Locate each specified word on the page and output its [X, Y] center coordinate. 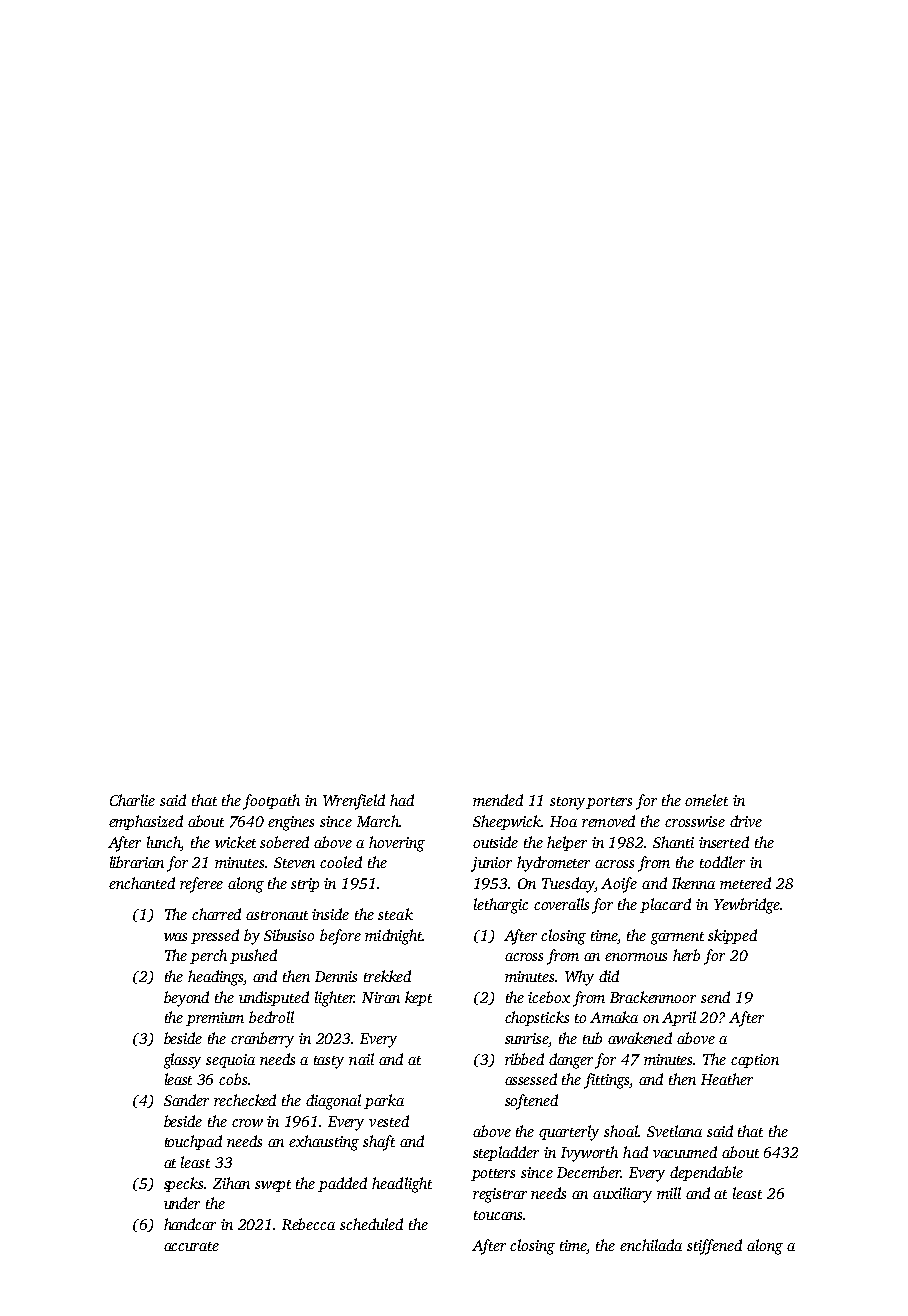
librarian [137, 862]
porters [609, 803]
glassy [182, 1061]
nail [361, 1059]
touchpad [193, 1142]
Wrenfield [354, 802]
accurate [191, 1246]
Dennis [336, 976]
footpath [271, 802]
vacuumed [685, 1152]
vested [389, 1121]
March [378, 821]
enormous [636, 957]
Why [579, 978]
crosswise [695, 821]
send [715, 997]
